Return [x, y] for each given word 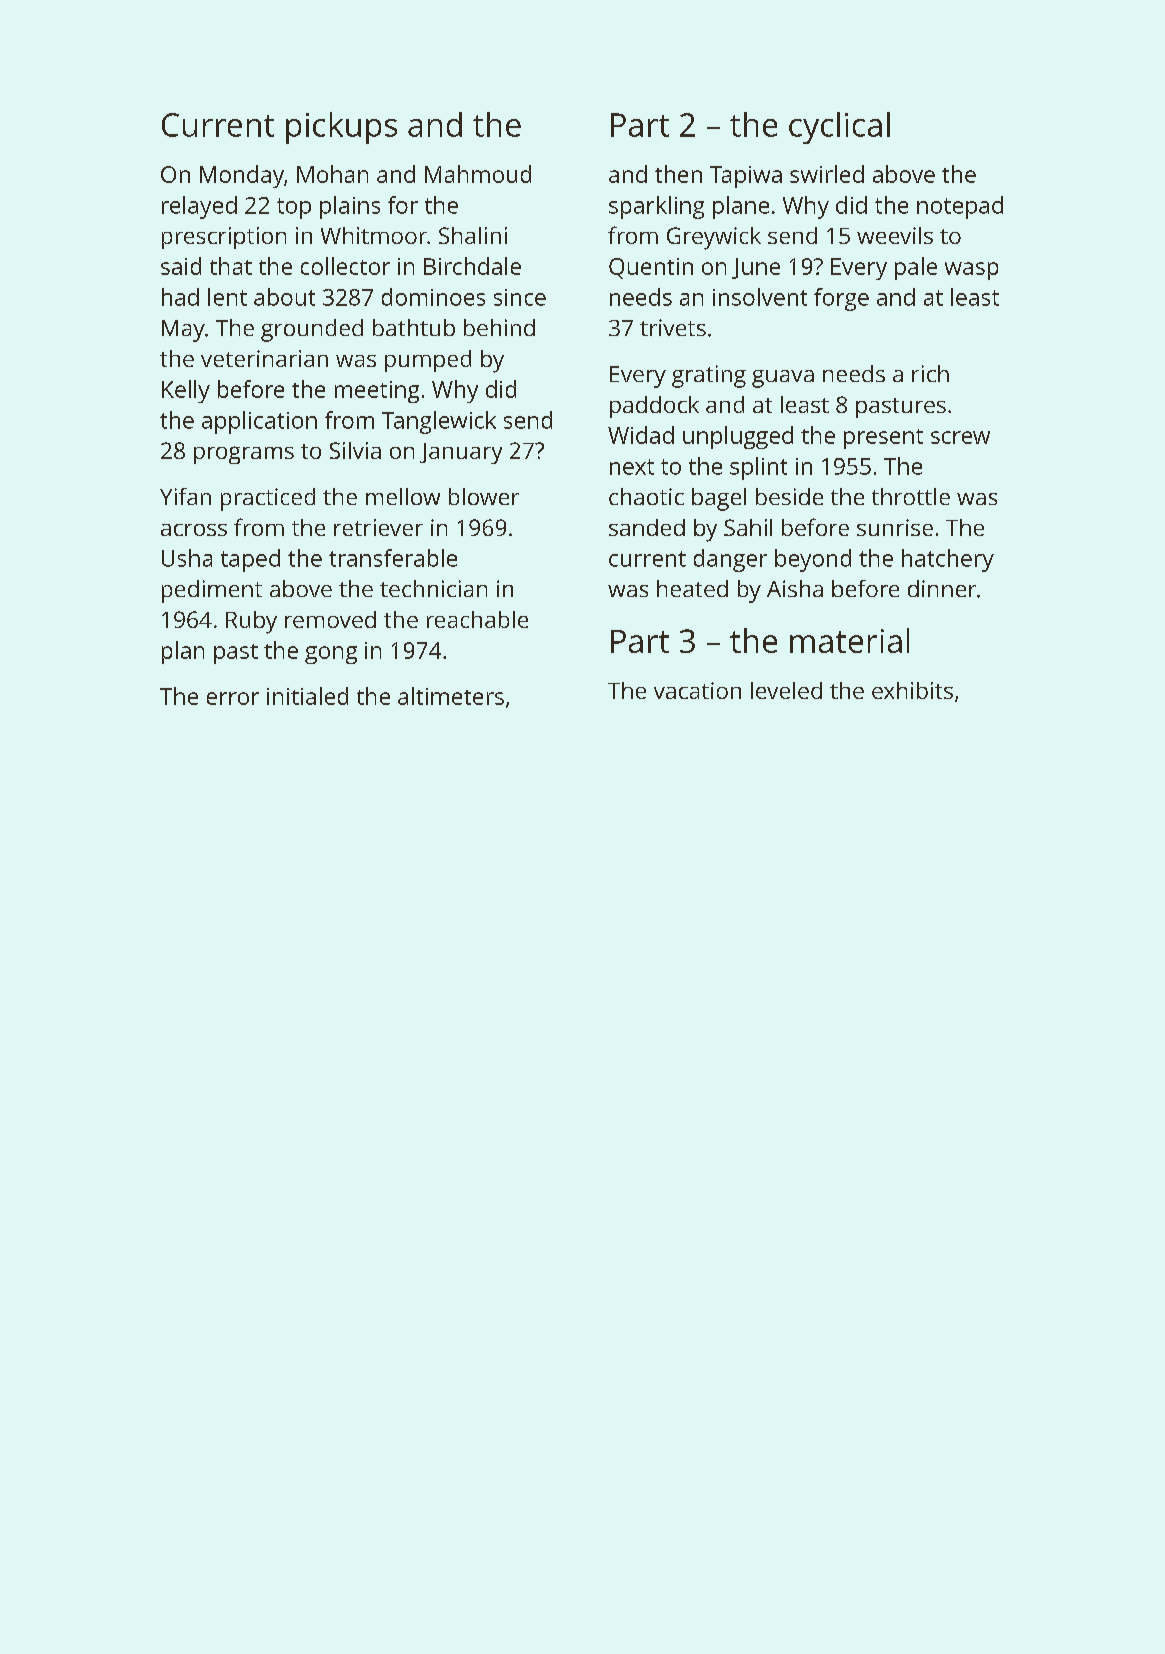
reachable [477, 619]
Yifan [185, 496]
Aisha [795, 588]
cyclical [839, 128]
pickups [341, 128]
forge [841, 299]
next [632, 467]
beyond [813, 560]
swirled [827, 174]
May [183, 331]
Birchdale [472, 266]
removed [330, 619]
